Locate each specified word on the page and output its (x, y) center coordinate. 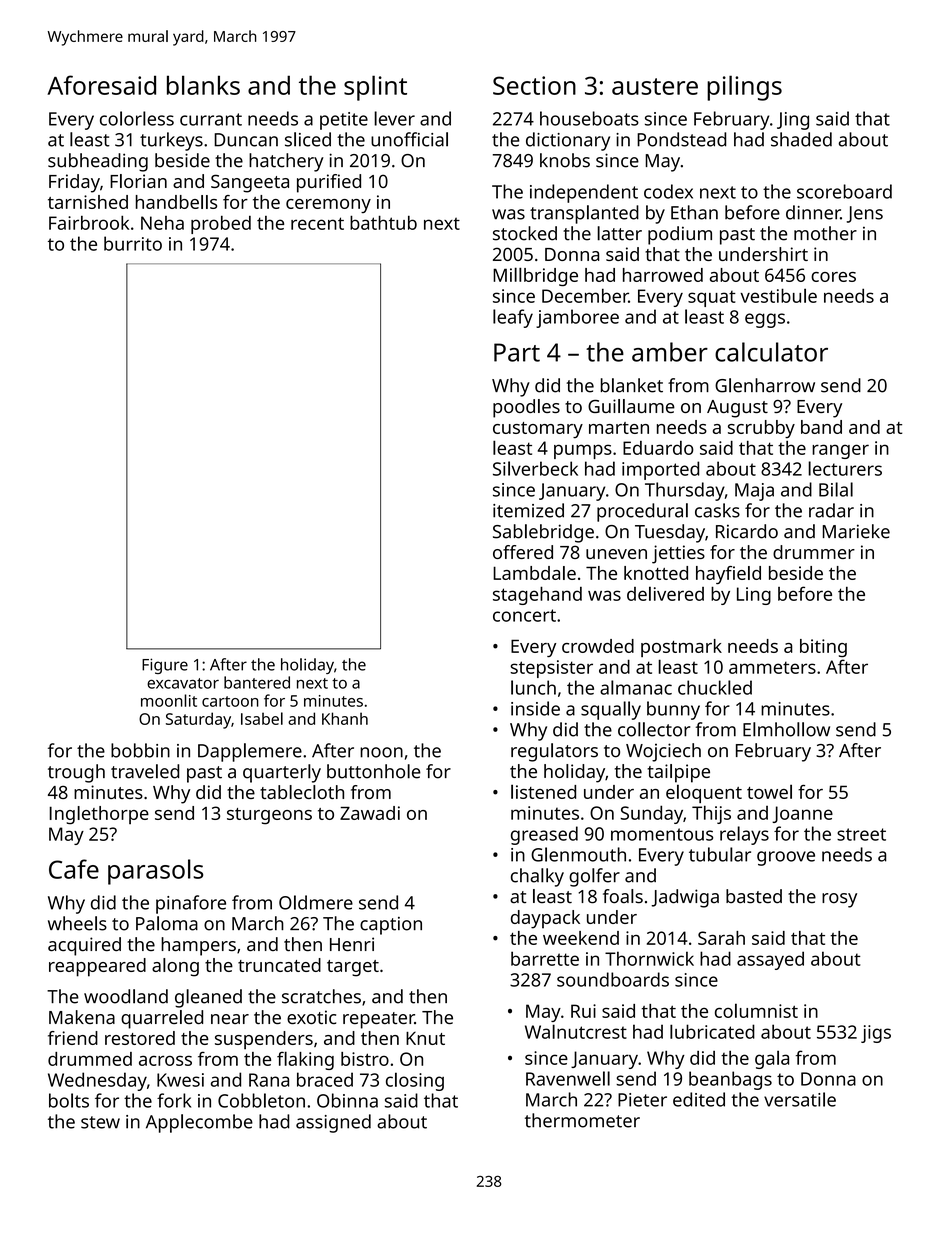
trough (76, 773)
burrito (133, 243)
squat (712, 299)
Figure (165, 666)
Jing (793, 121)
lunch (533, 687)
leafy (513, 318)
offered (523, 552)
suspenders (264, 1040)
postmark (681, 648)
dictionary (568, 141)
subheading (98, 162)
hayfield (728, 575)
